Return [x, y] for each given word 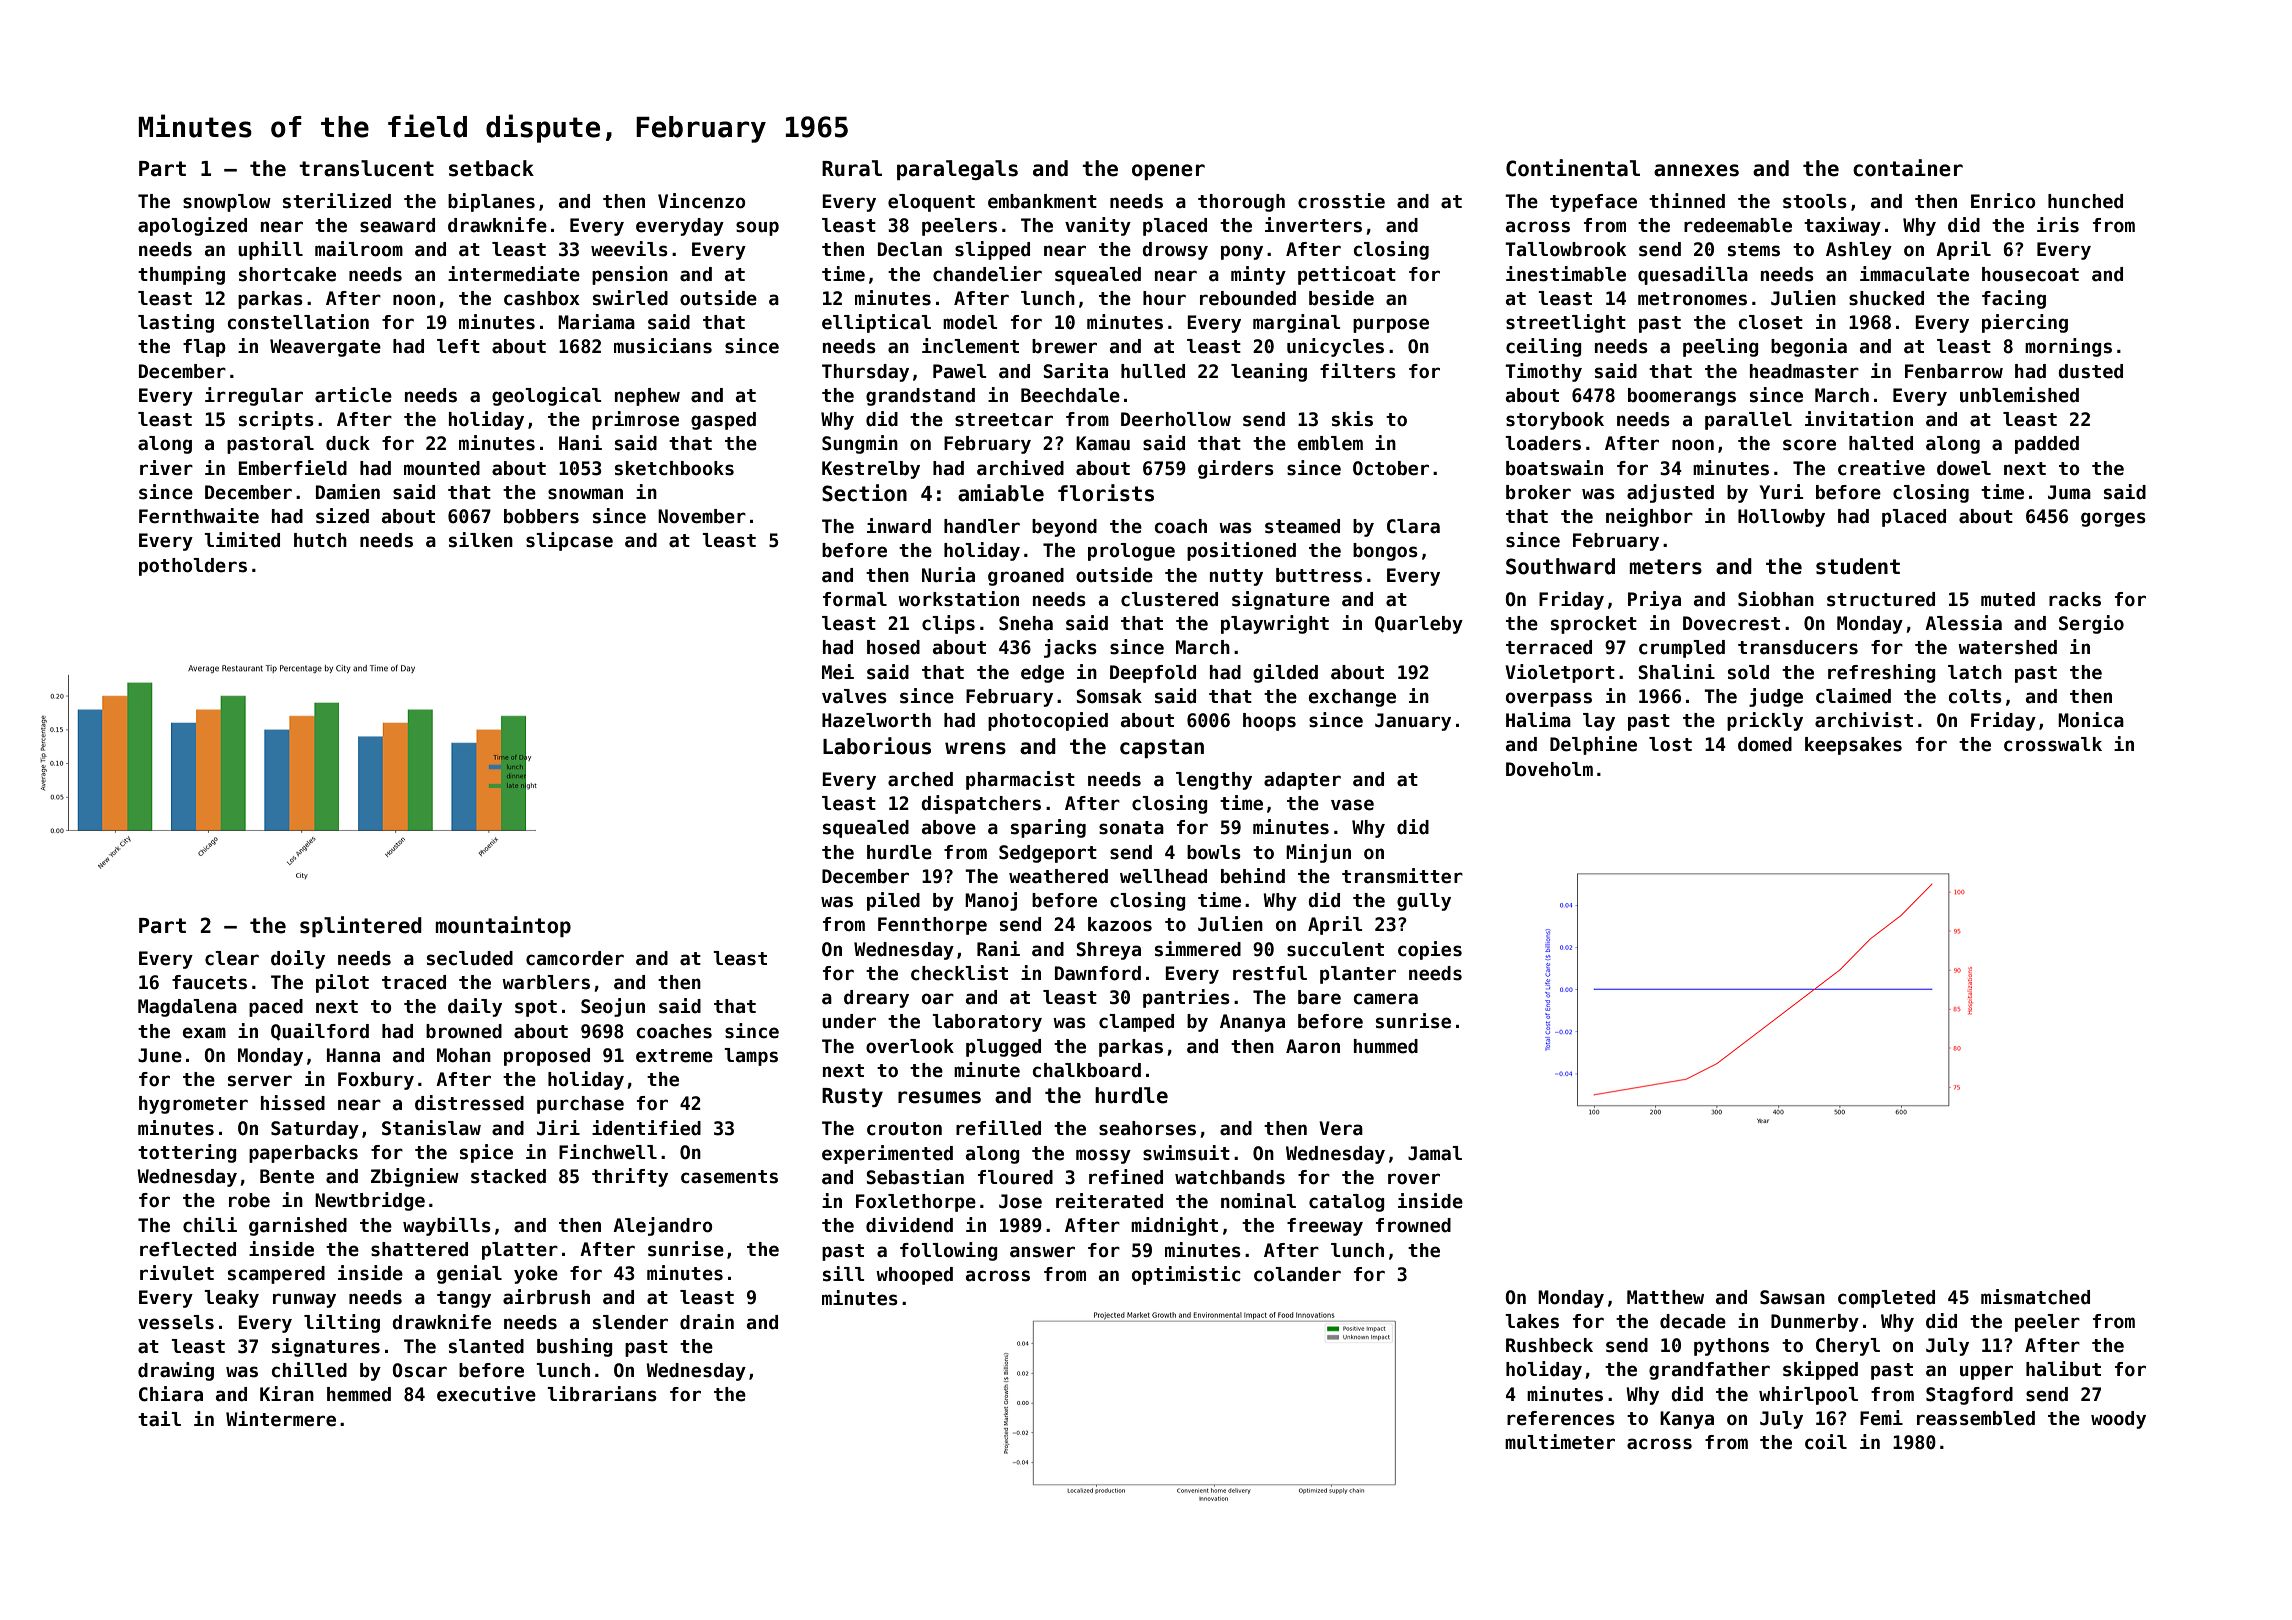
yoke [536, 1275]
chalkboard [1087, 1070]
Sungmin [860, 444]
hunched [2085, 201]
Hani [580, 443]
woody [2118, 1420]
